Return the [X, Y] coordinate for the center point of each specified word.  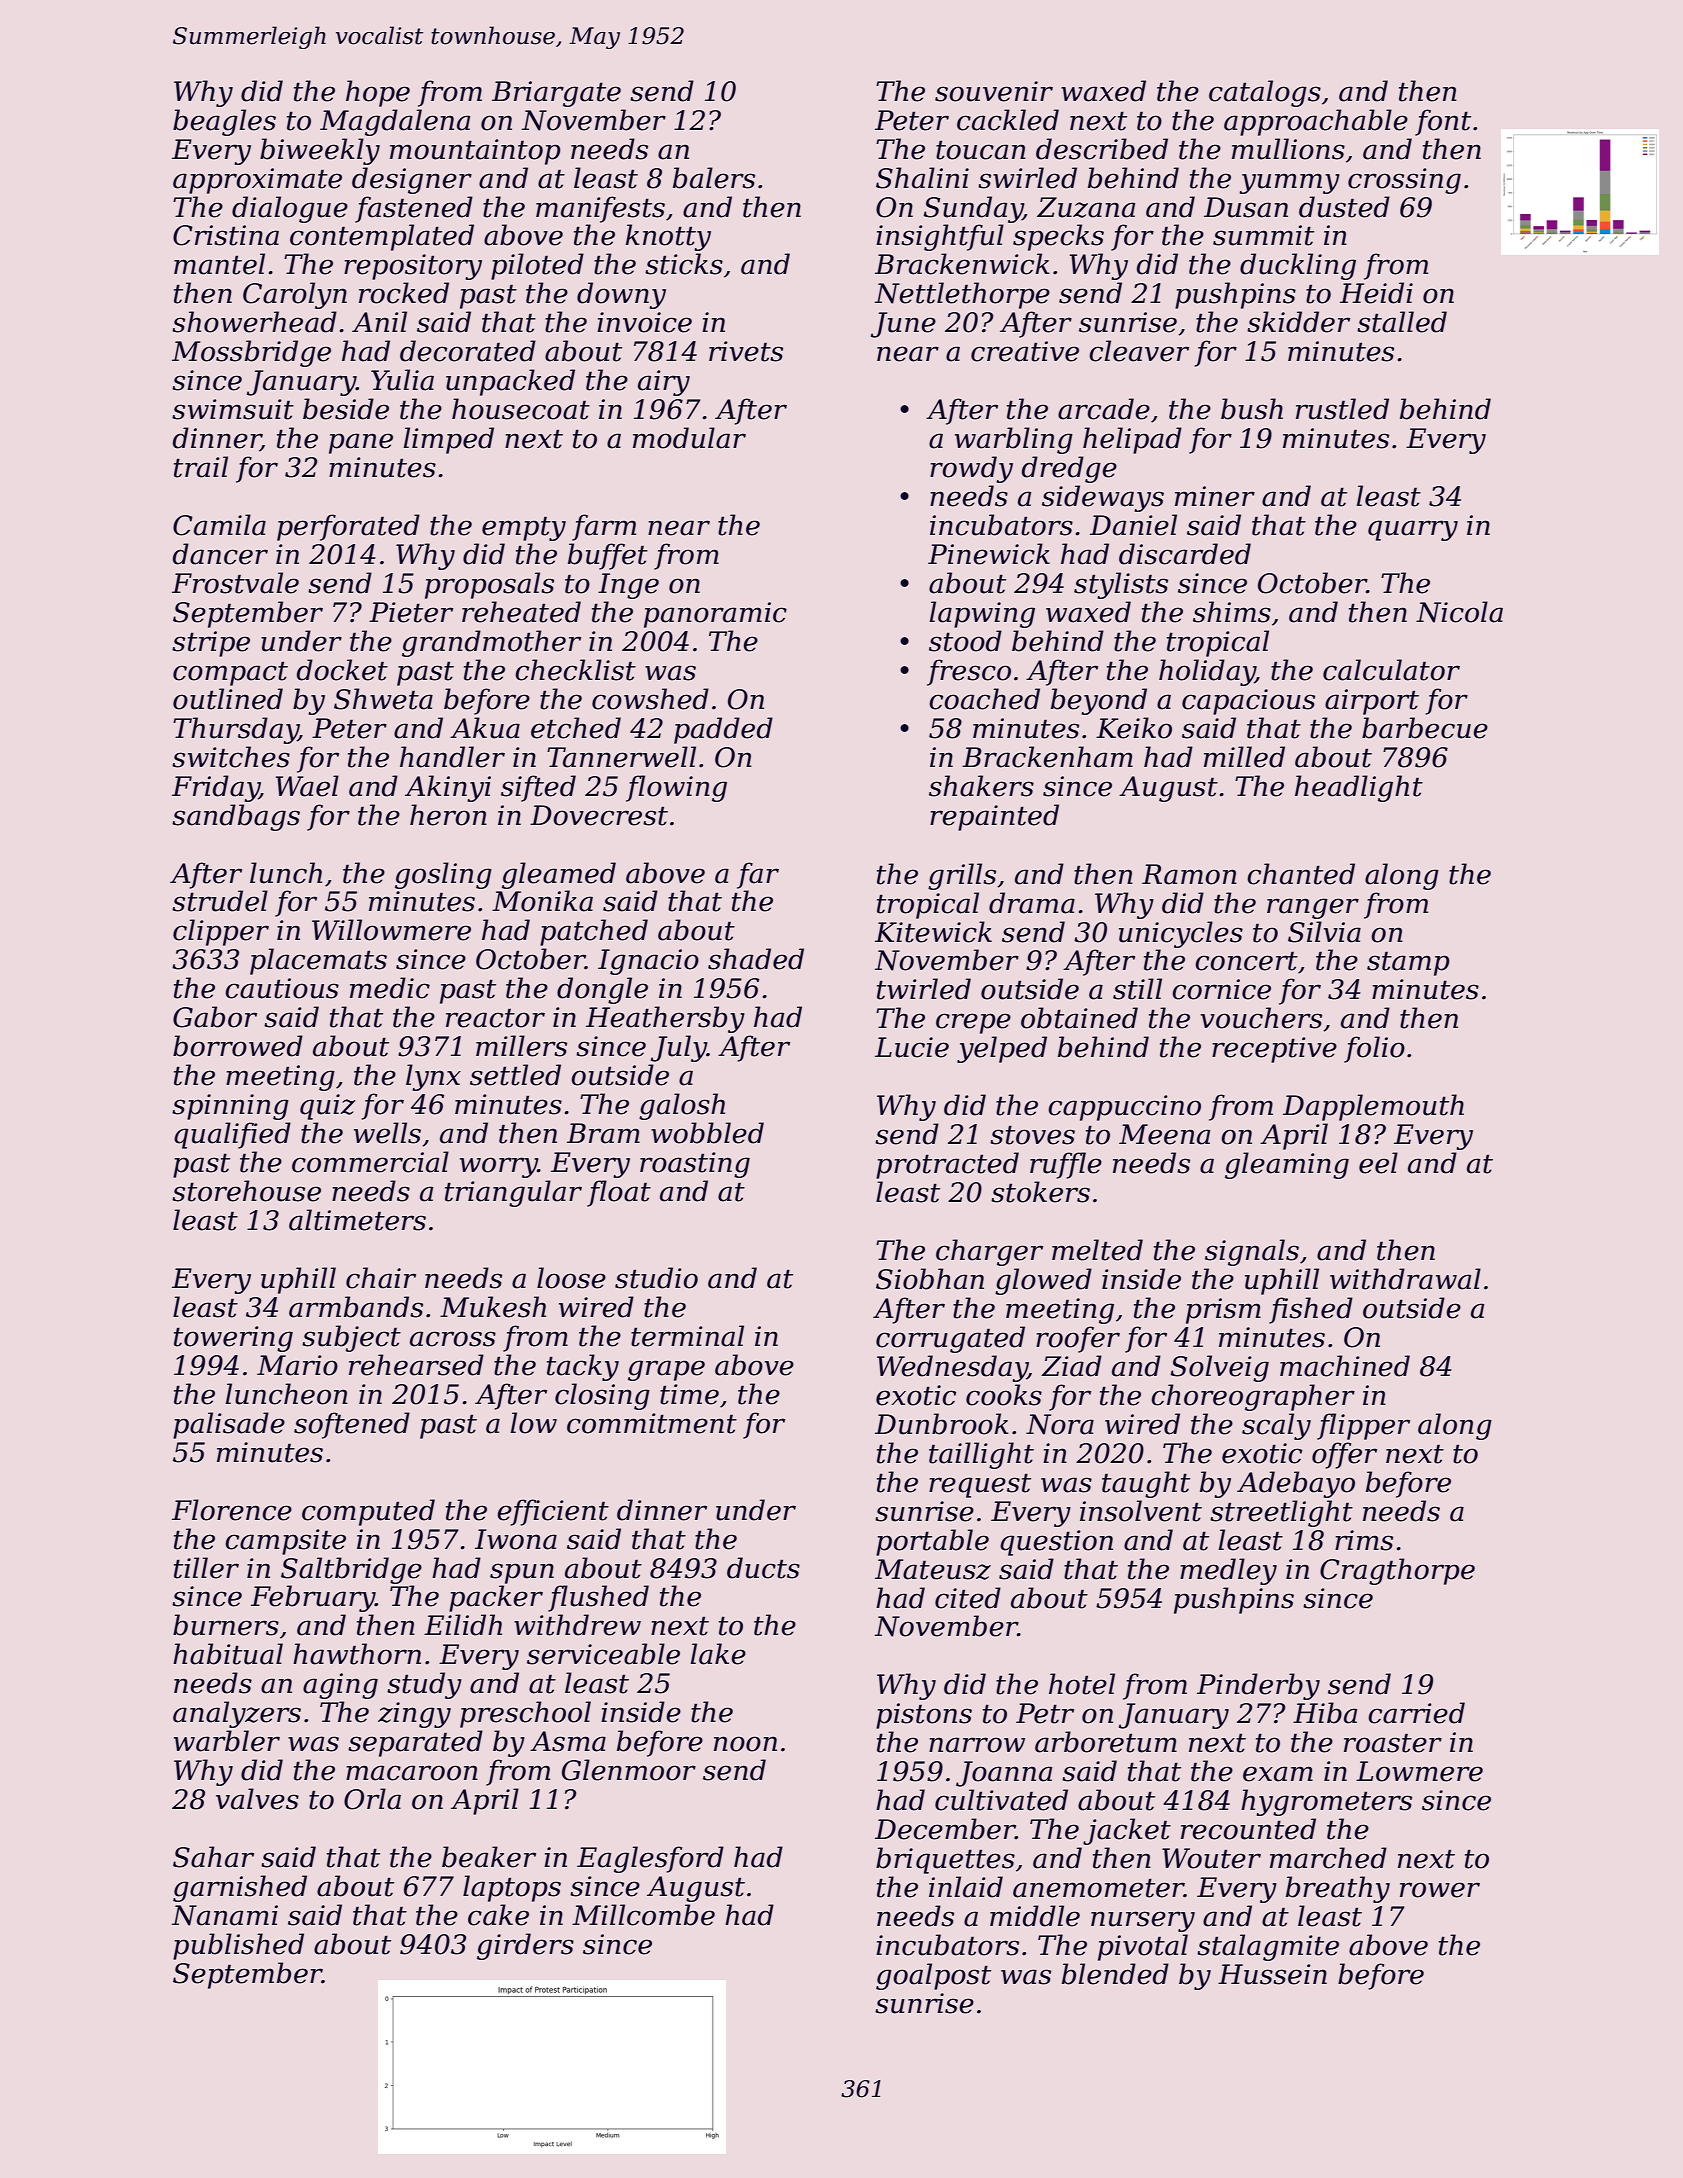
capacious [1248, 702]
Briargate [556, 94]
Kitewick [933, 932]
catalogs [1265, 93]
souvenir [994, 91]
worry [499, 1167]
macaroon [412, 1773]
